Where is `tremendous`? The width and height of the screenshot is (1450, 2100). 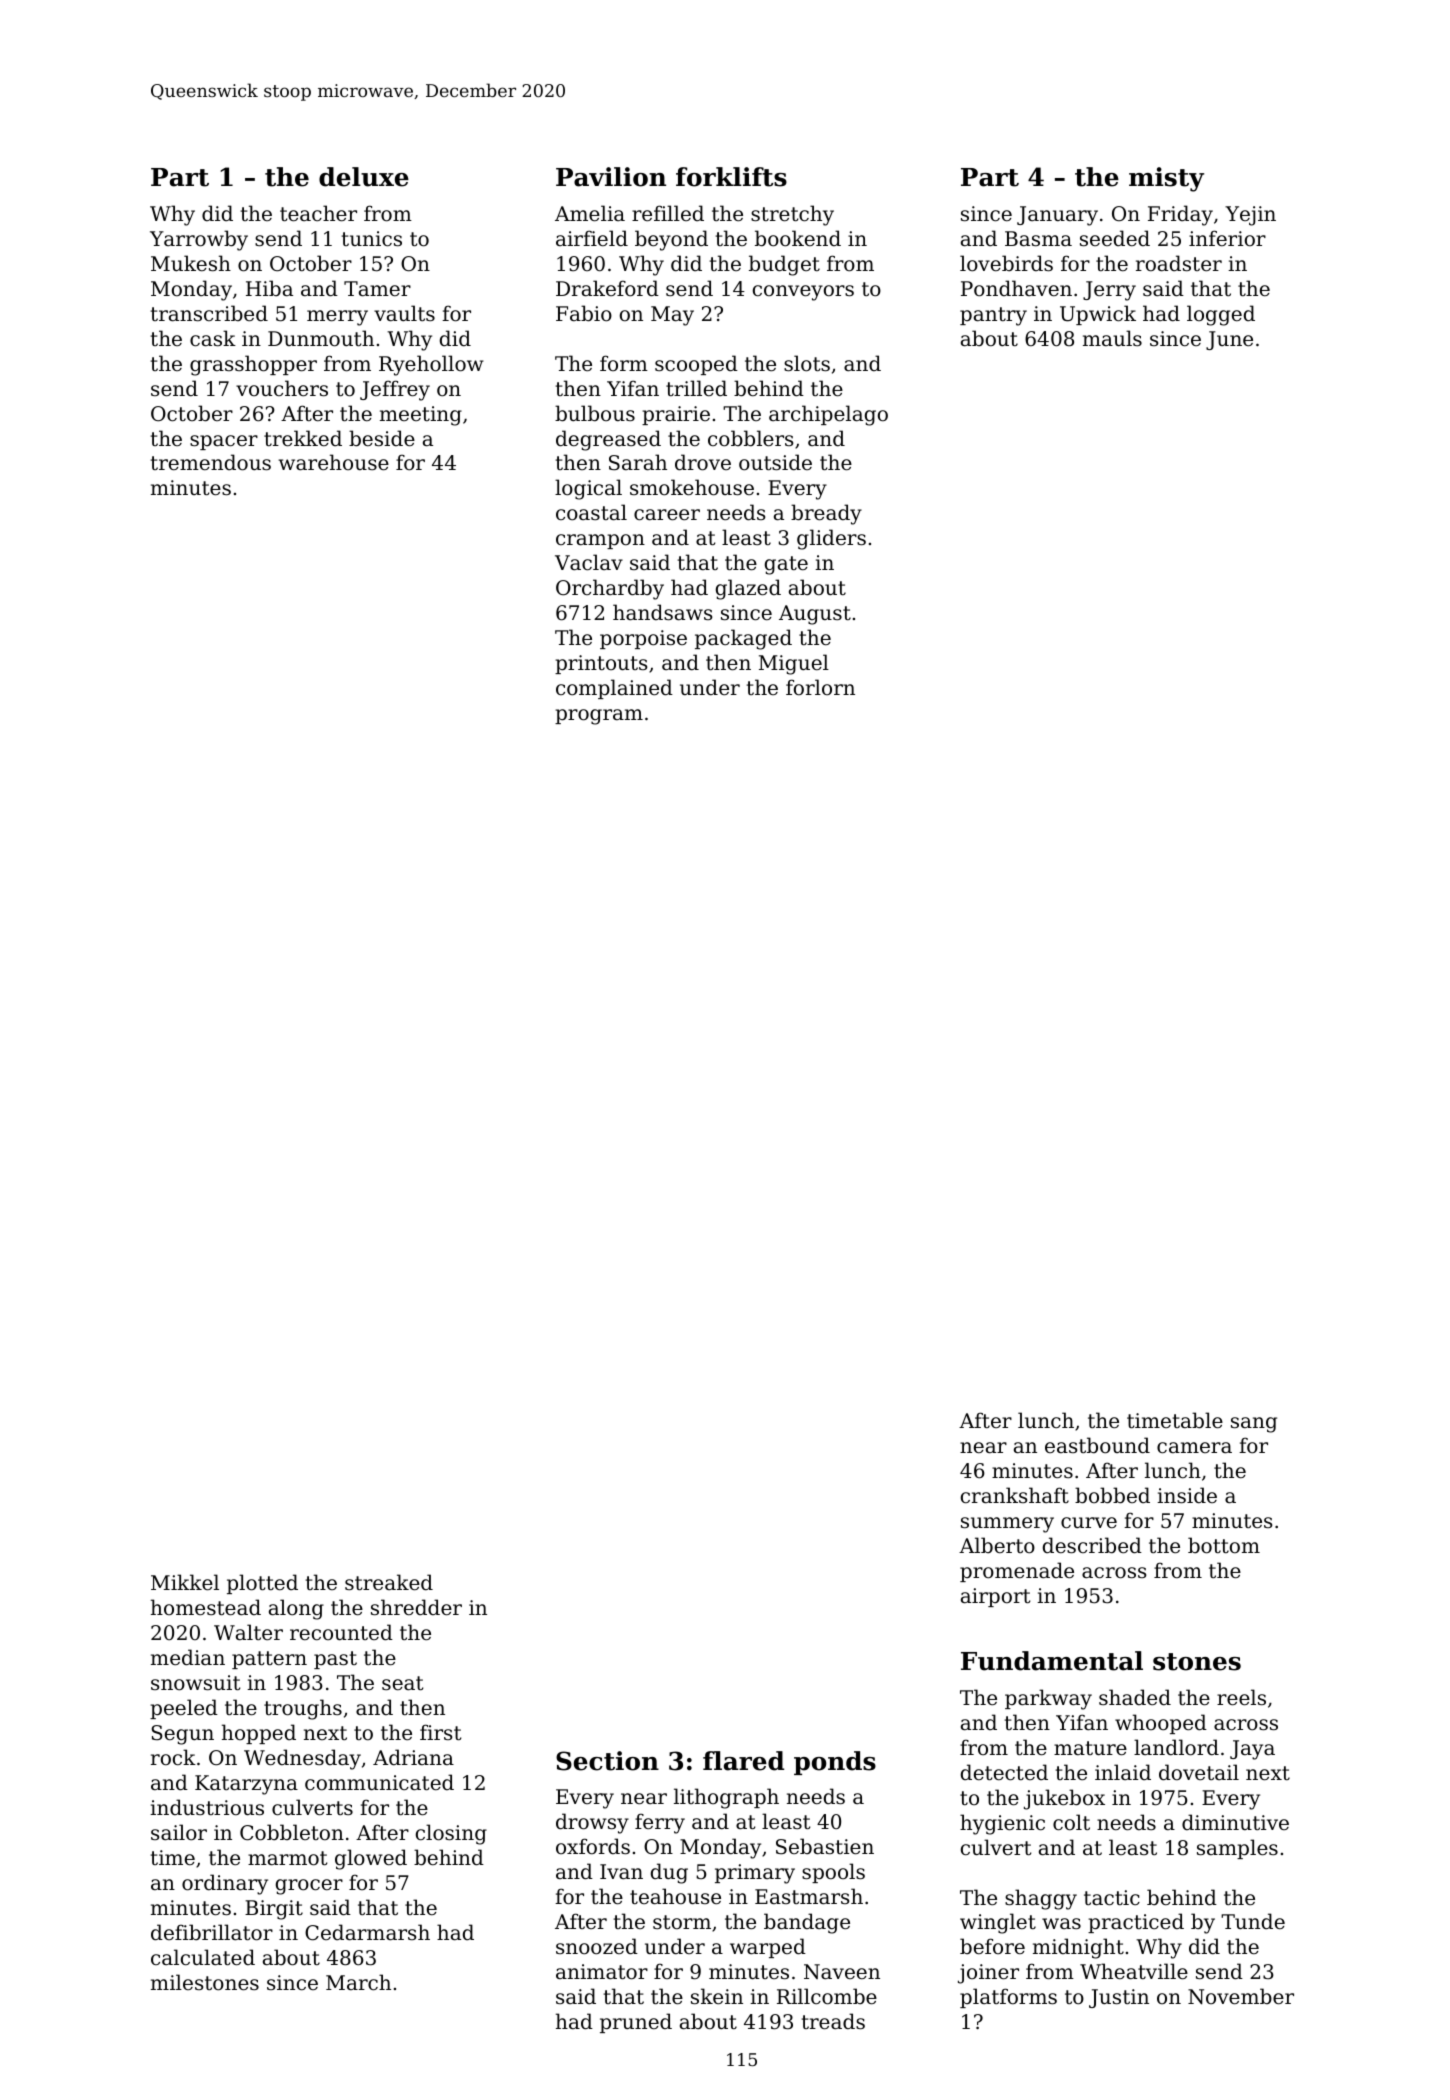 tremendous is located at coordinates (210, 462).
